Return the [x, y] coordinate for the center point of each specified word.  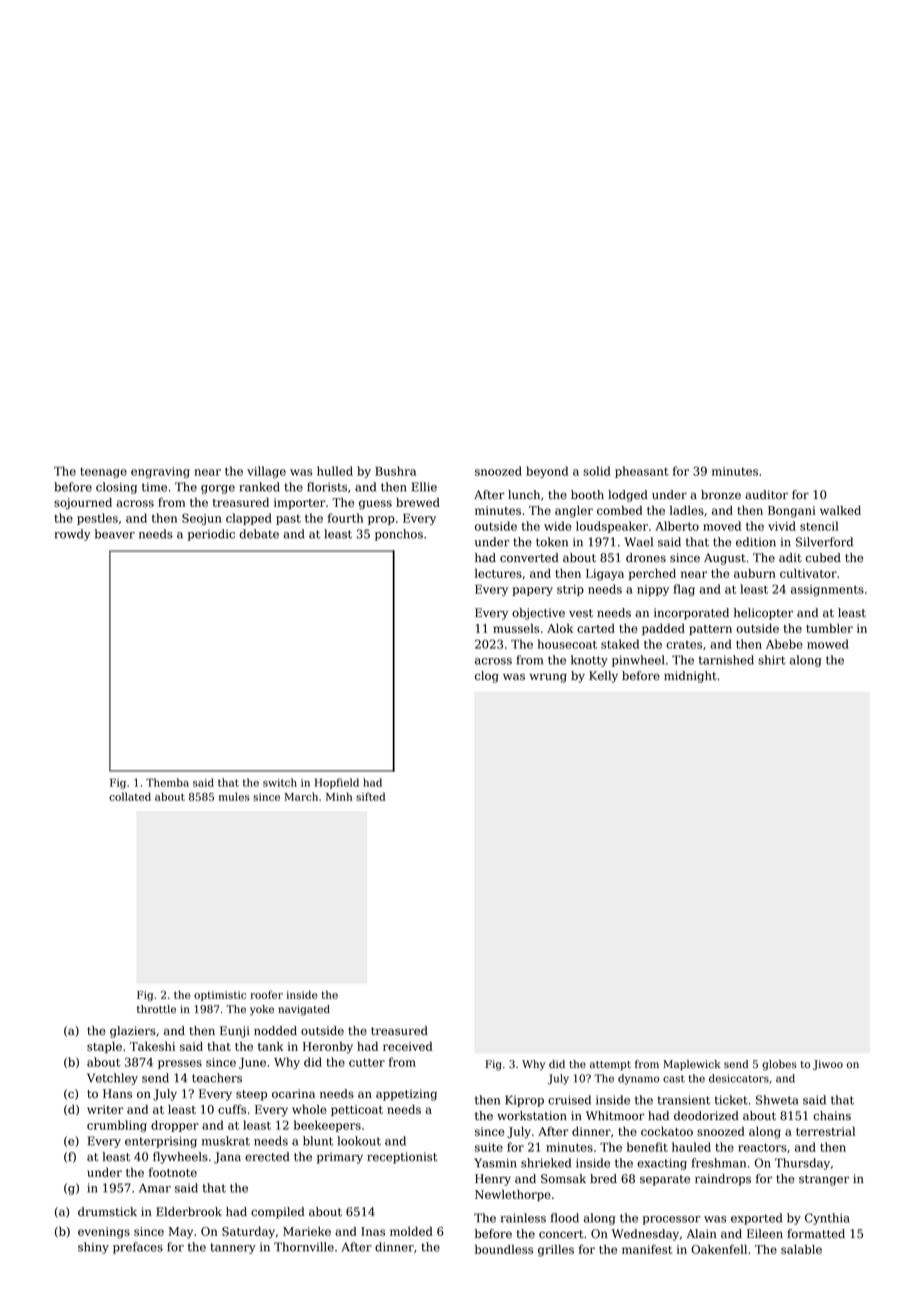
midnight [690, 677]
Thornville [304, 1247]
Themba [167, 782]
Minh [339, 796]
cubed [823, 558]
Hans [117, 1094]
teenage [103, 472]
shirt [772, 660]
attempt [610, 1065]
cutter [367, 1062]
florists [327, 487]
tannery [233, 1248]
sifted [370, 796]
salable [801, 1249]
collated [130, 796]
